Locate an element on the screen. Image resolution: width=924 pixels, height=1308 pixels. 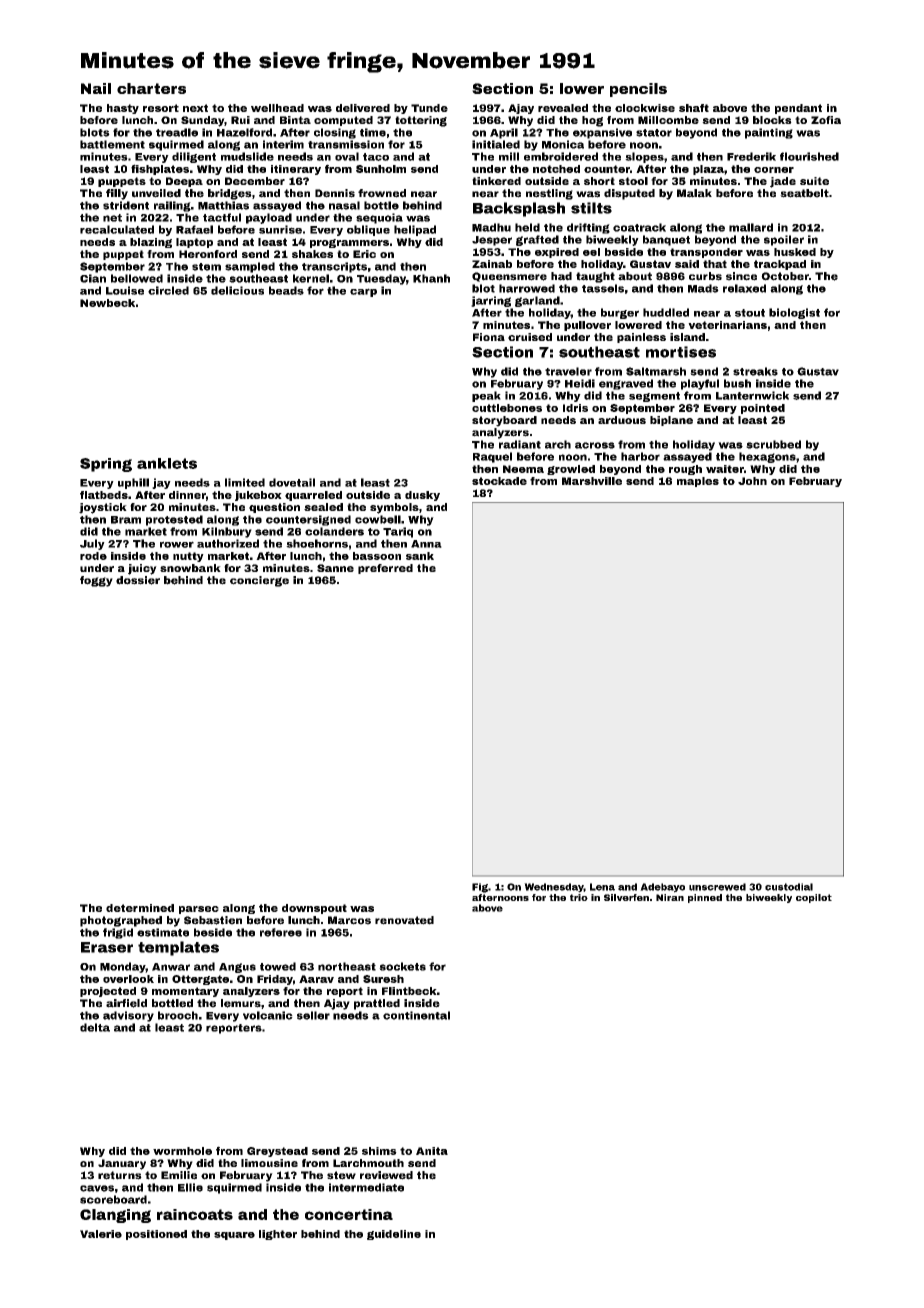
tottering is located at coordinates (421, 121).
